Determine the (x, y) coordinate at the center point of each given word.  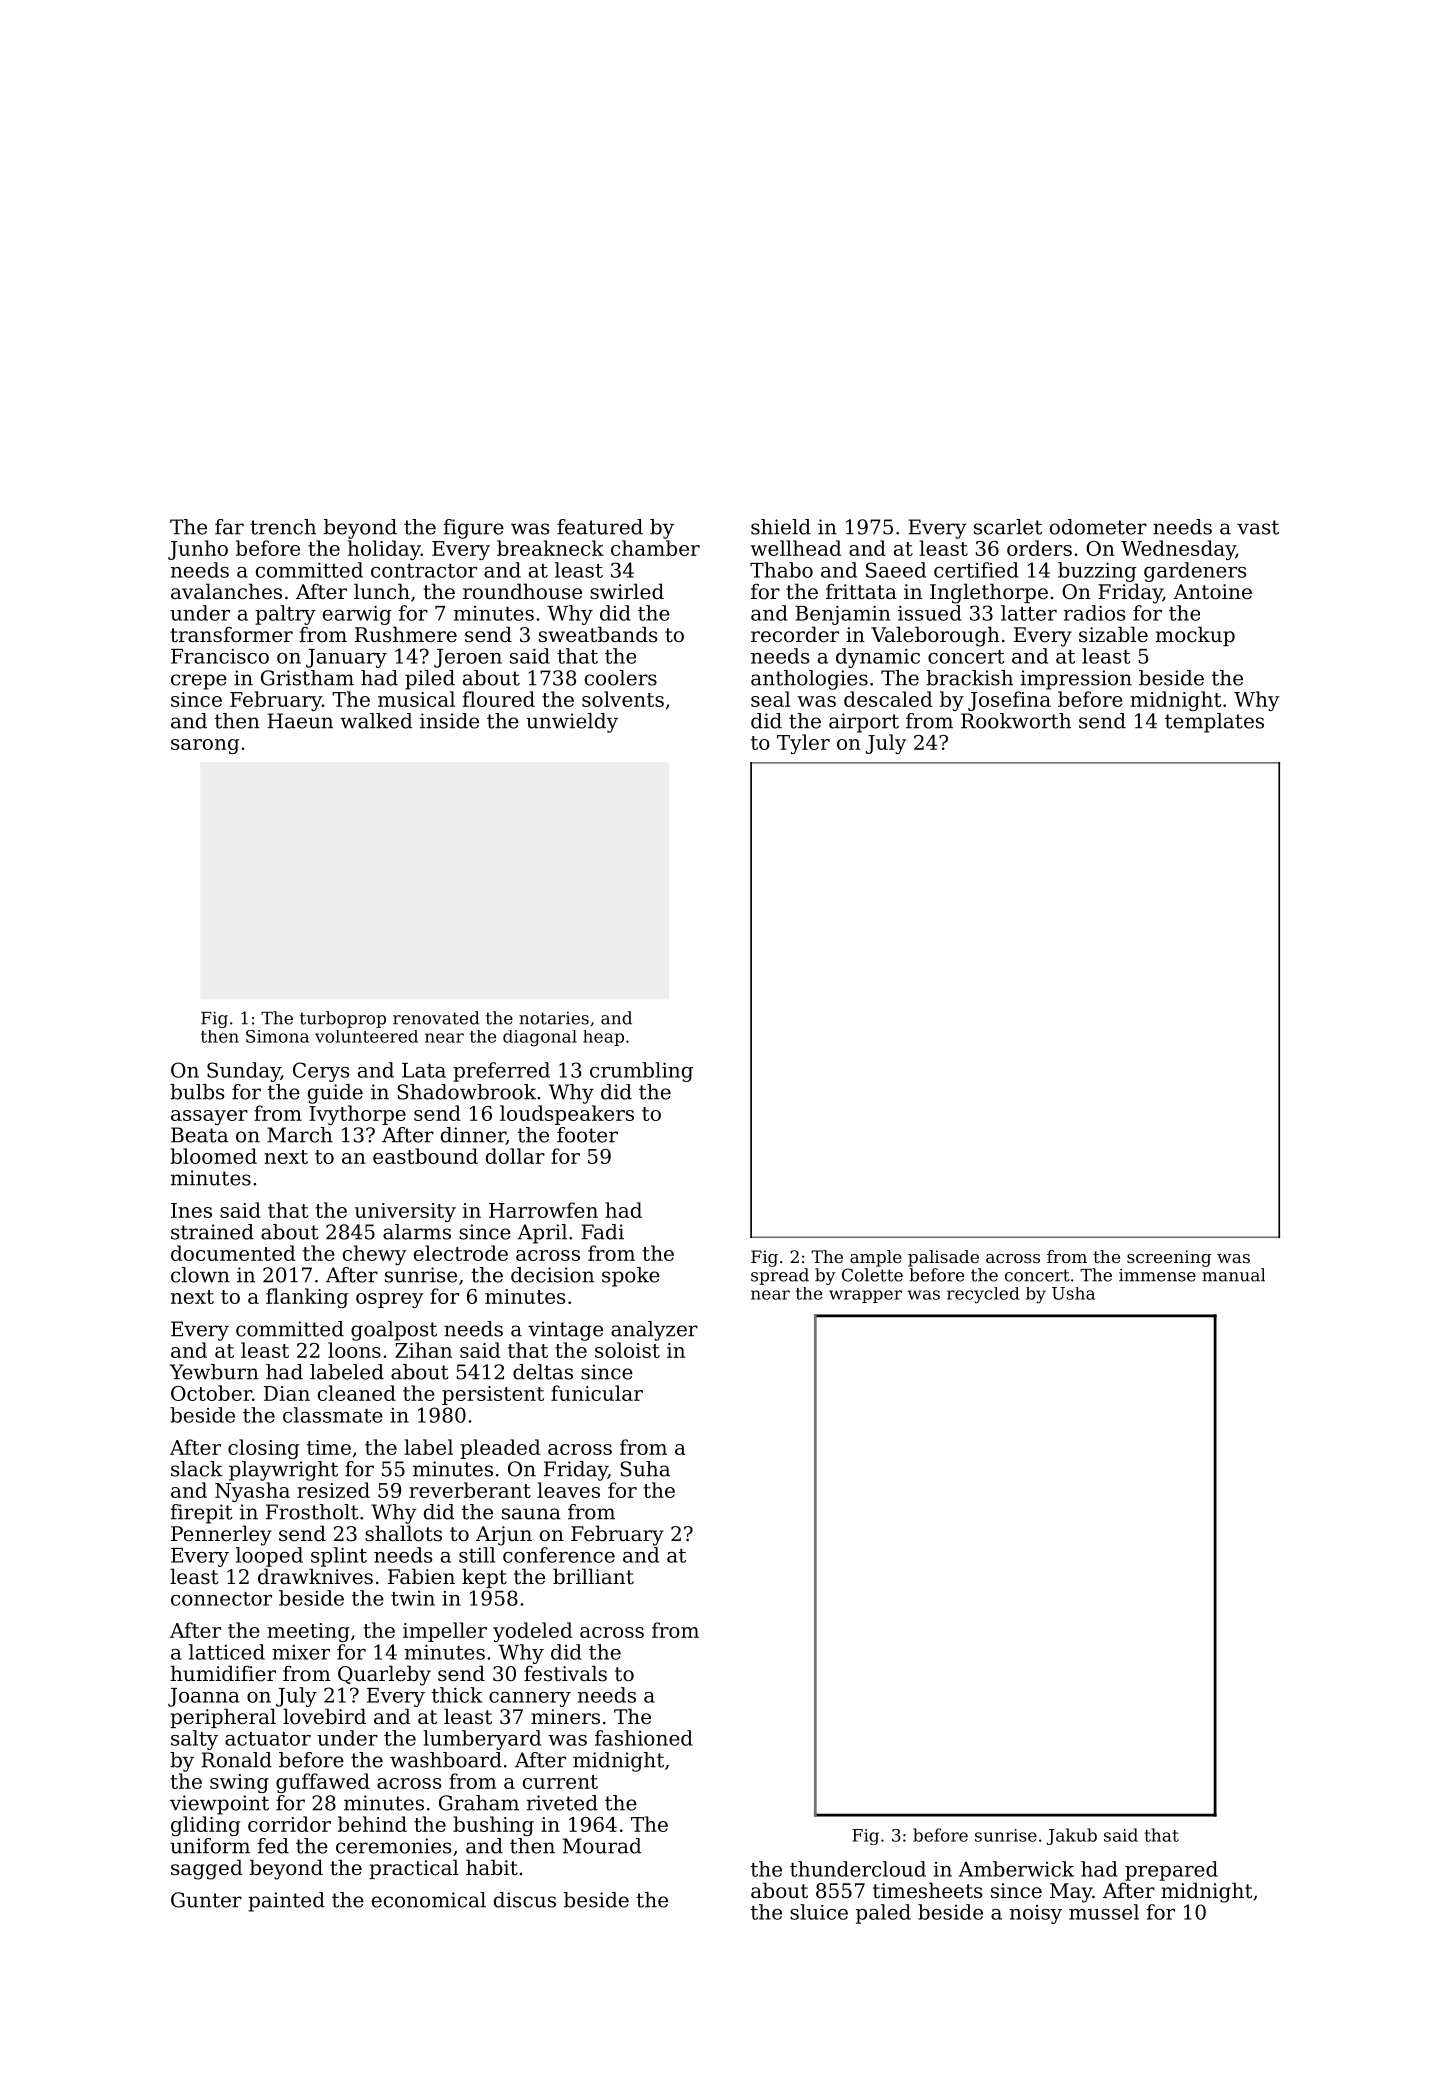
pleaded (500, 1449)
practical (414, 1869)
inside (449, 721)
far (229, 527)
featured (600, 527)
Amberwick (1016, 1869)
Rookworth (1016, 721)
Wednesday (1178, 550)
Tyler (803, 744)
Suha (645, 1469)
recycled (983, 1295)
